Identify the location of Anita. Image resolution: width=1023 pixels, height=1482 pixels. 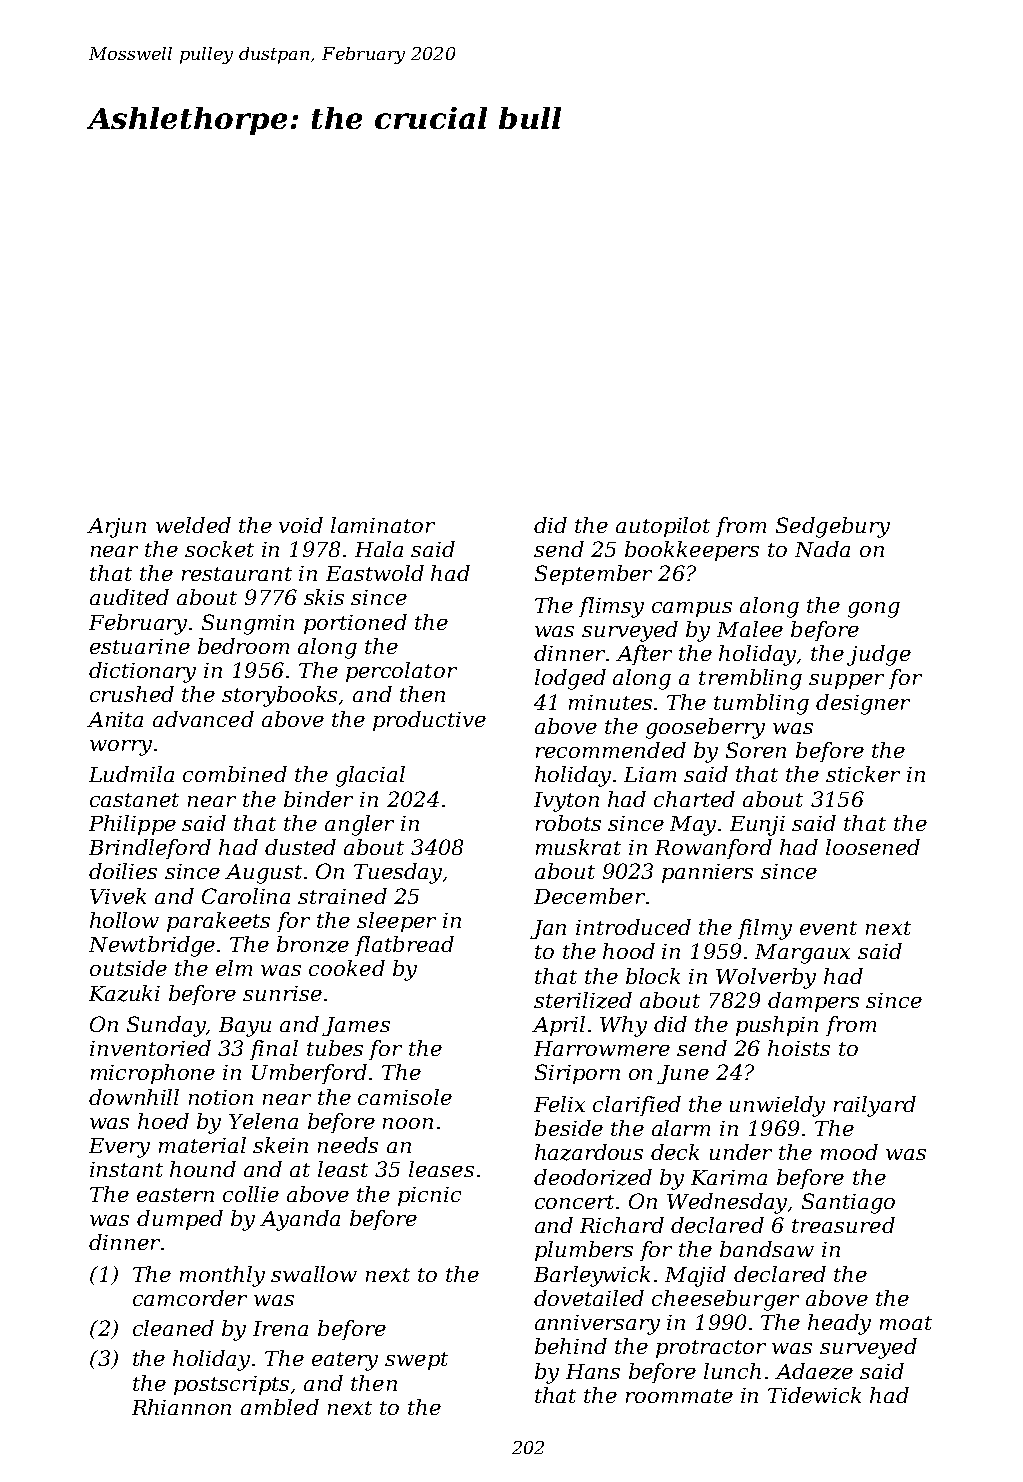
(115, 719).
